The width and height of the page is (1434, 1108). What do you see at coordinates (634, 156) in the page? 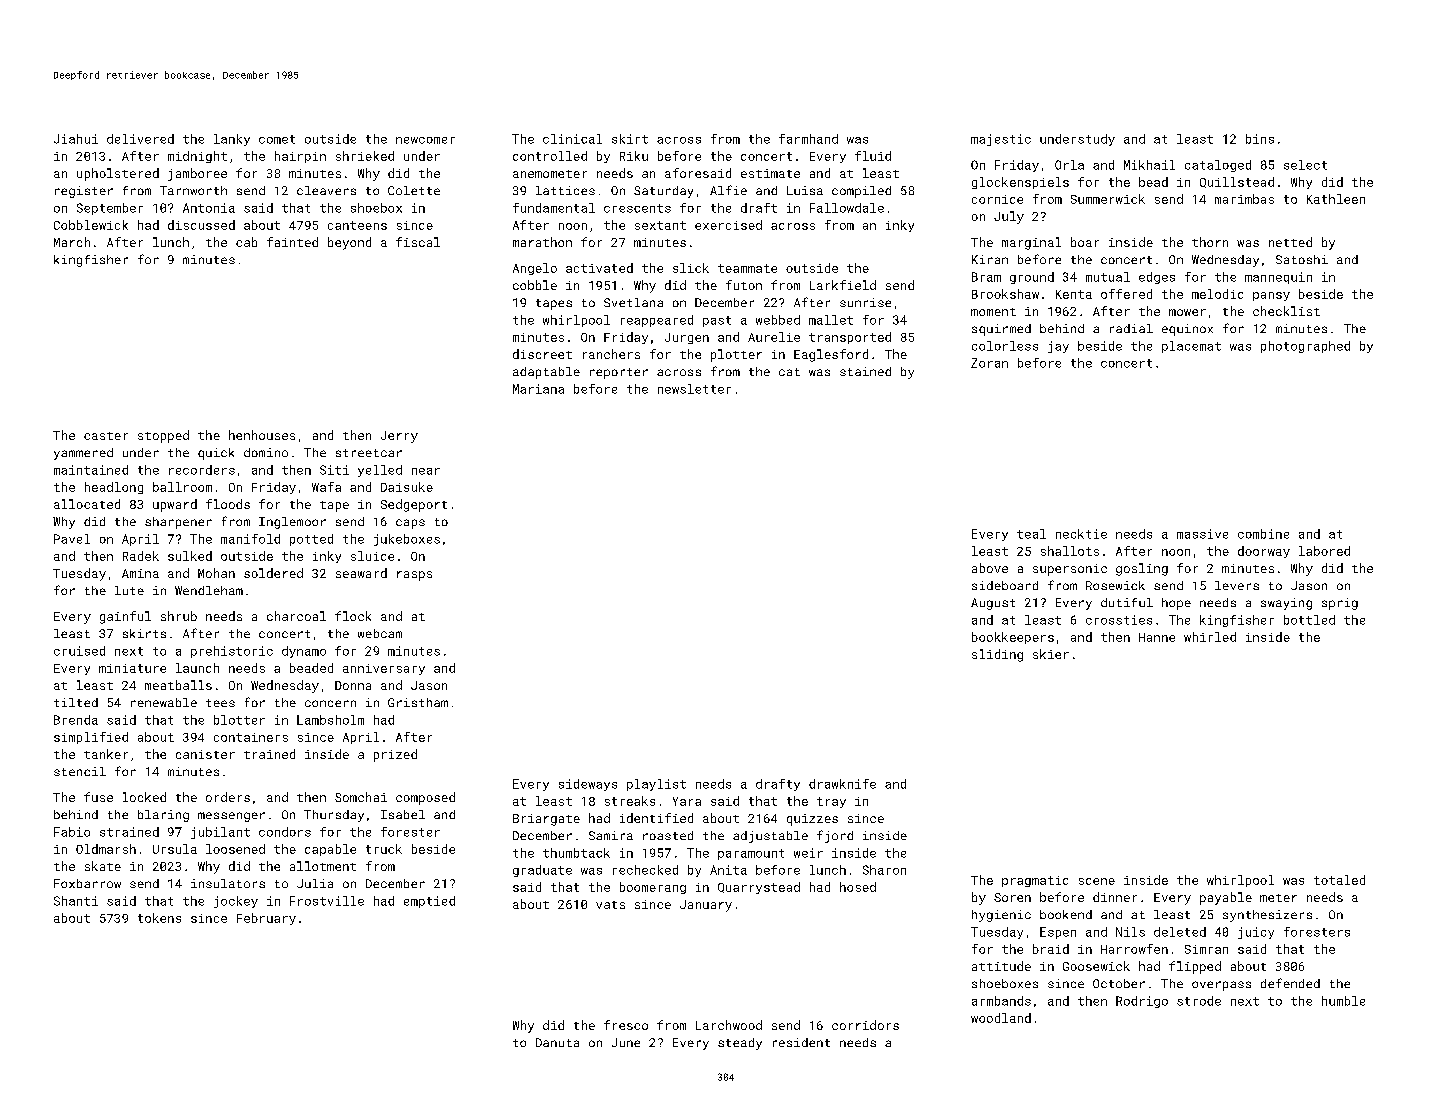
I see `Riku` at bounding box center [634, 156].
